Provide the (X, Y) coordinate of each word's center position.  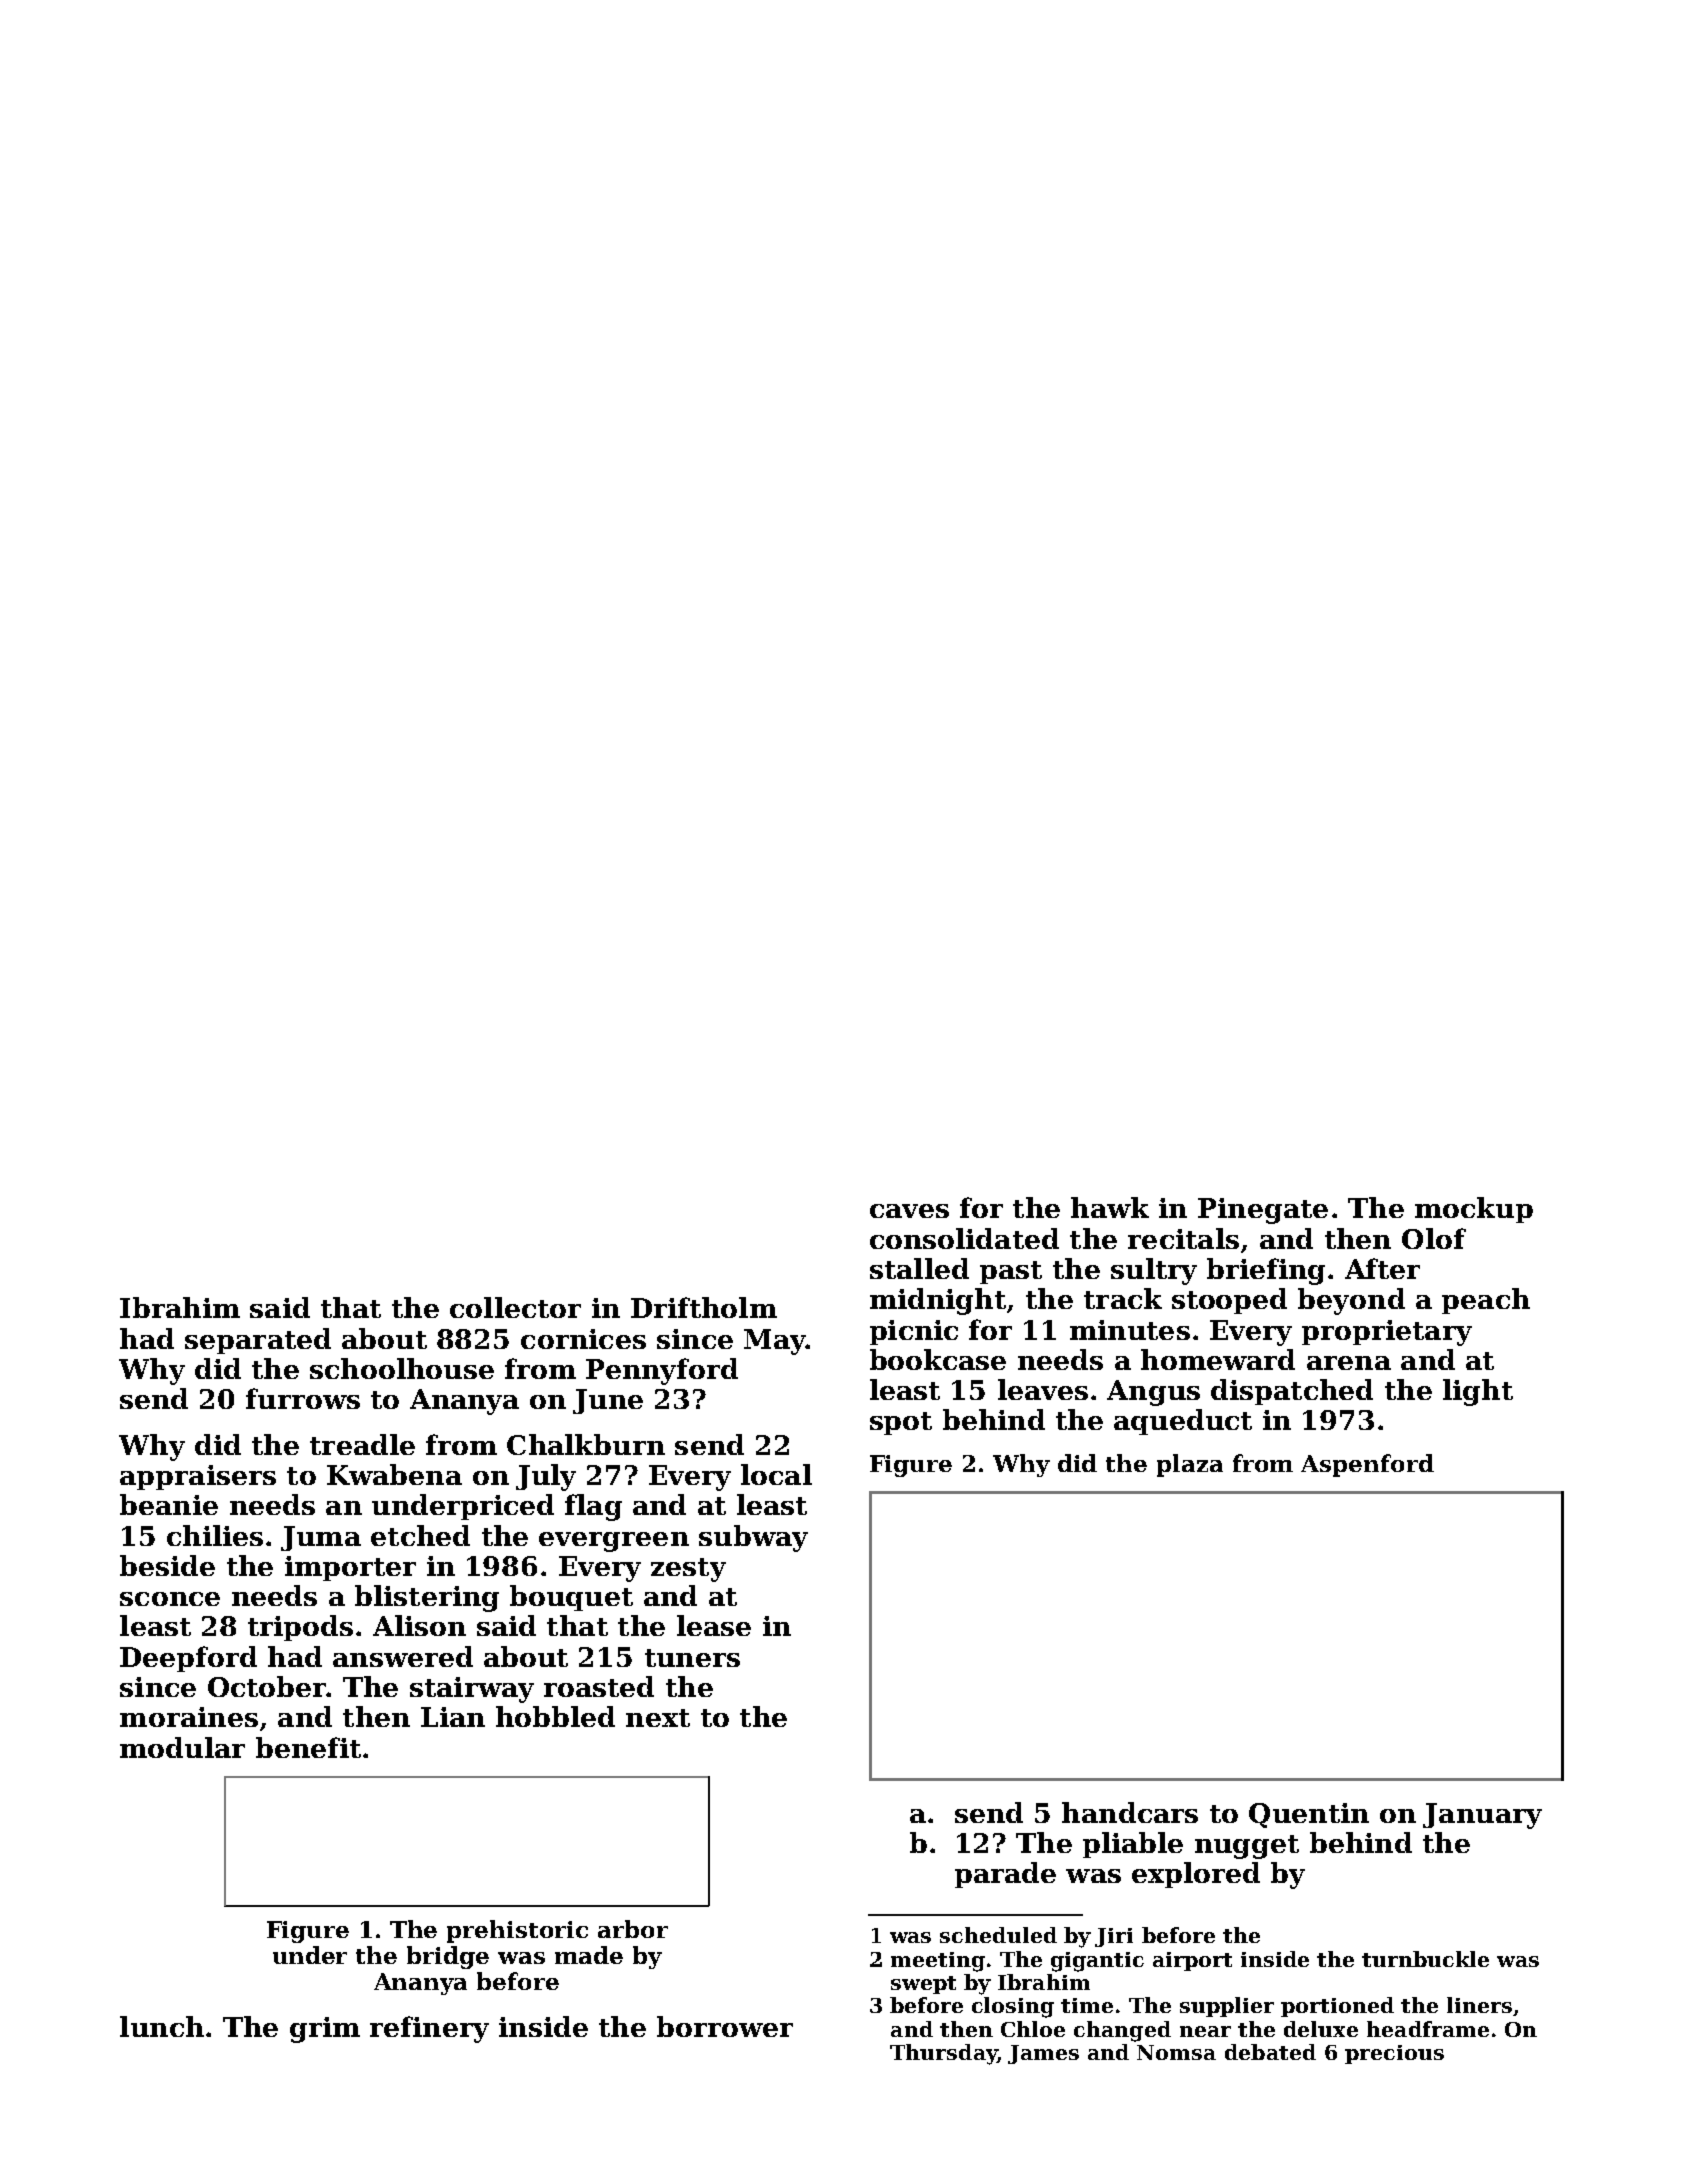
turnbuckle (1425, 1959)
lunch (162, 2026)
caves (909, 1211)
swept (923, 1985)
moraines (189, 1717)
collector (515, 1307)
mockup (1474, 1210)
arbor (633, 1929)
